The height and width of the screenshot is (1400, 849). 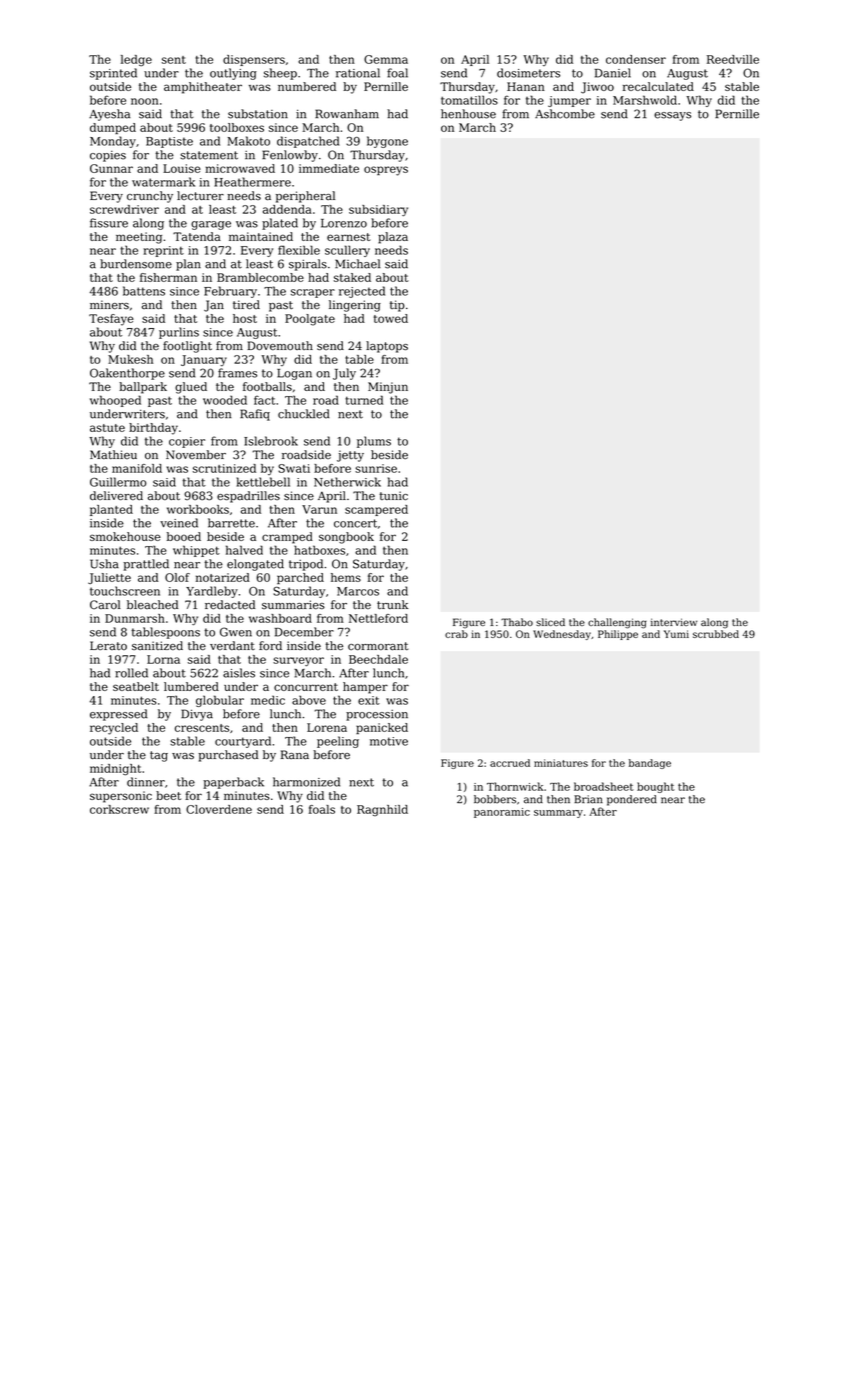 I want to click on January, so click(x=204, y=360).
